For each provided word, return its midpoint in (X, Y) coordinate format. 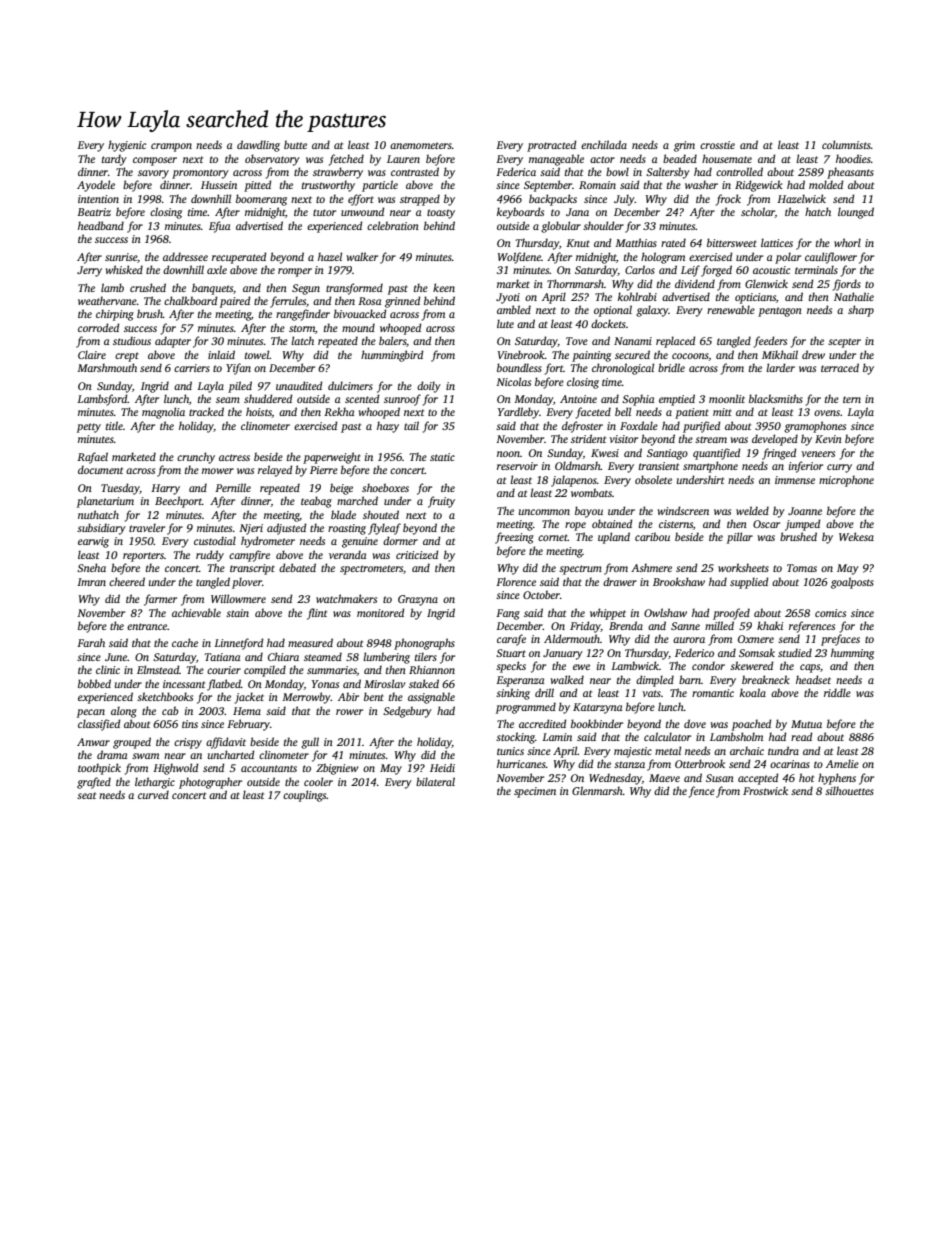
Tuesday (120, 489)
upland (614, 538)
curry (839, 468)
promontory (200, 174)
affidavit (226, 743)
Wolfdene (519, 258)
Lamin (557, 737)
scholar (758, 212)
